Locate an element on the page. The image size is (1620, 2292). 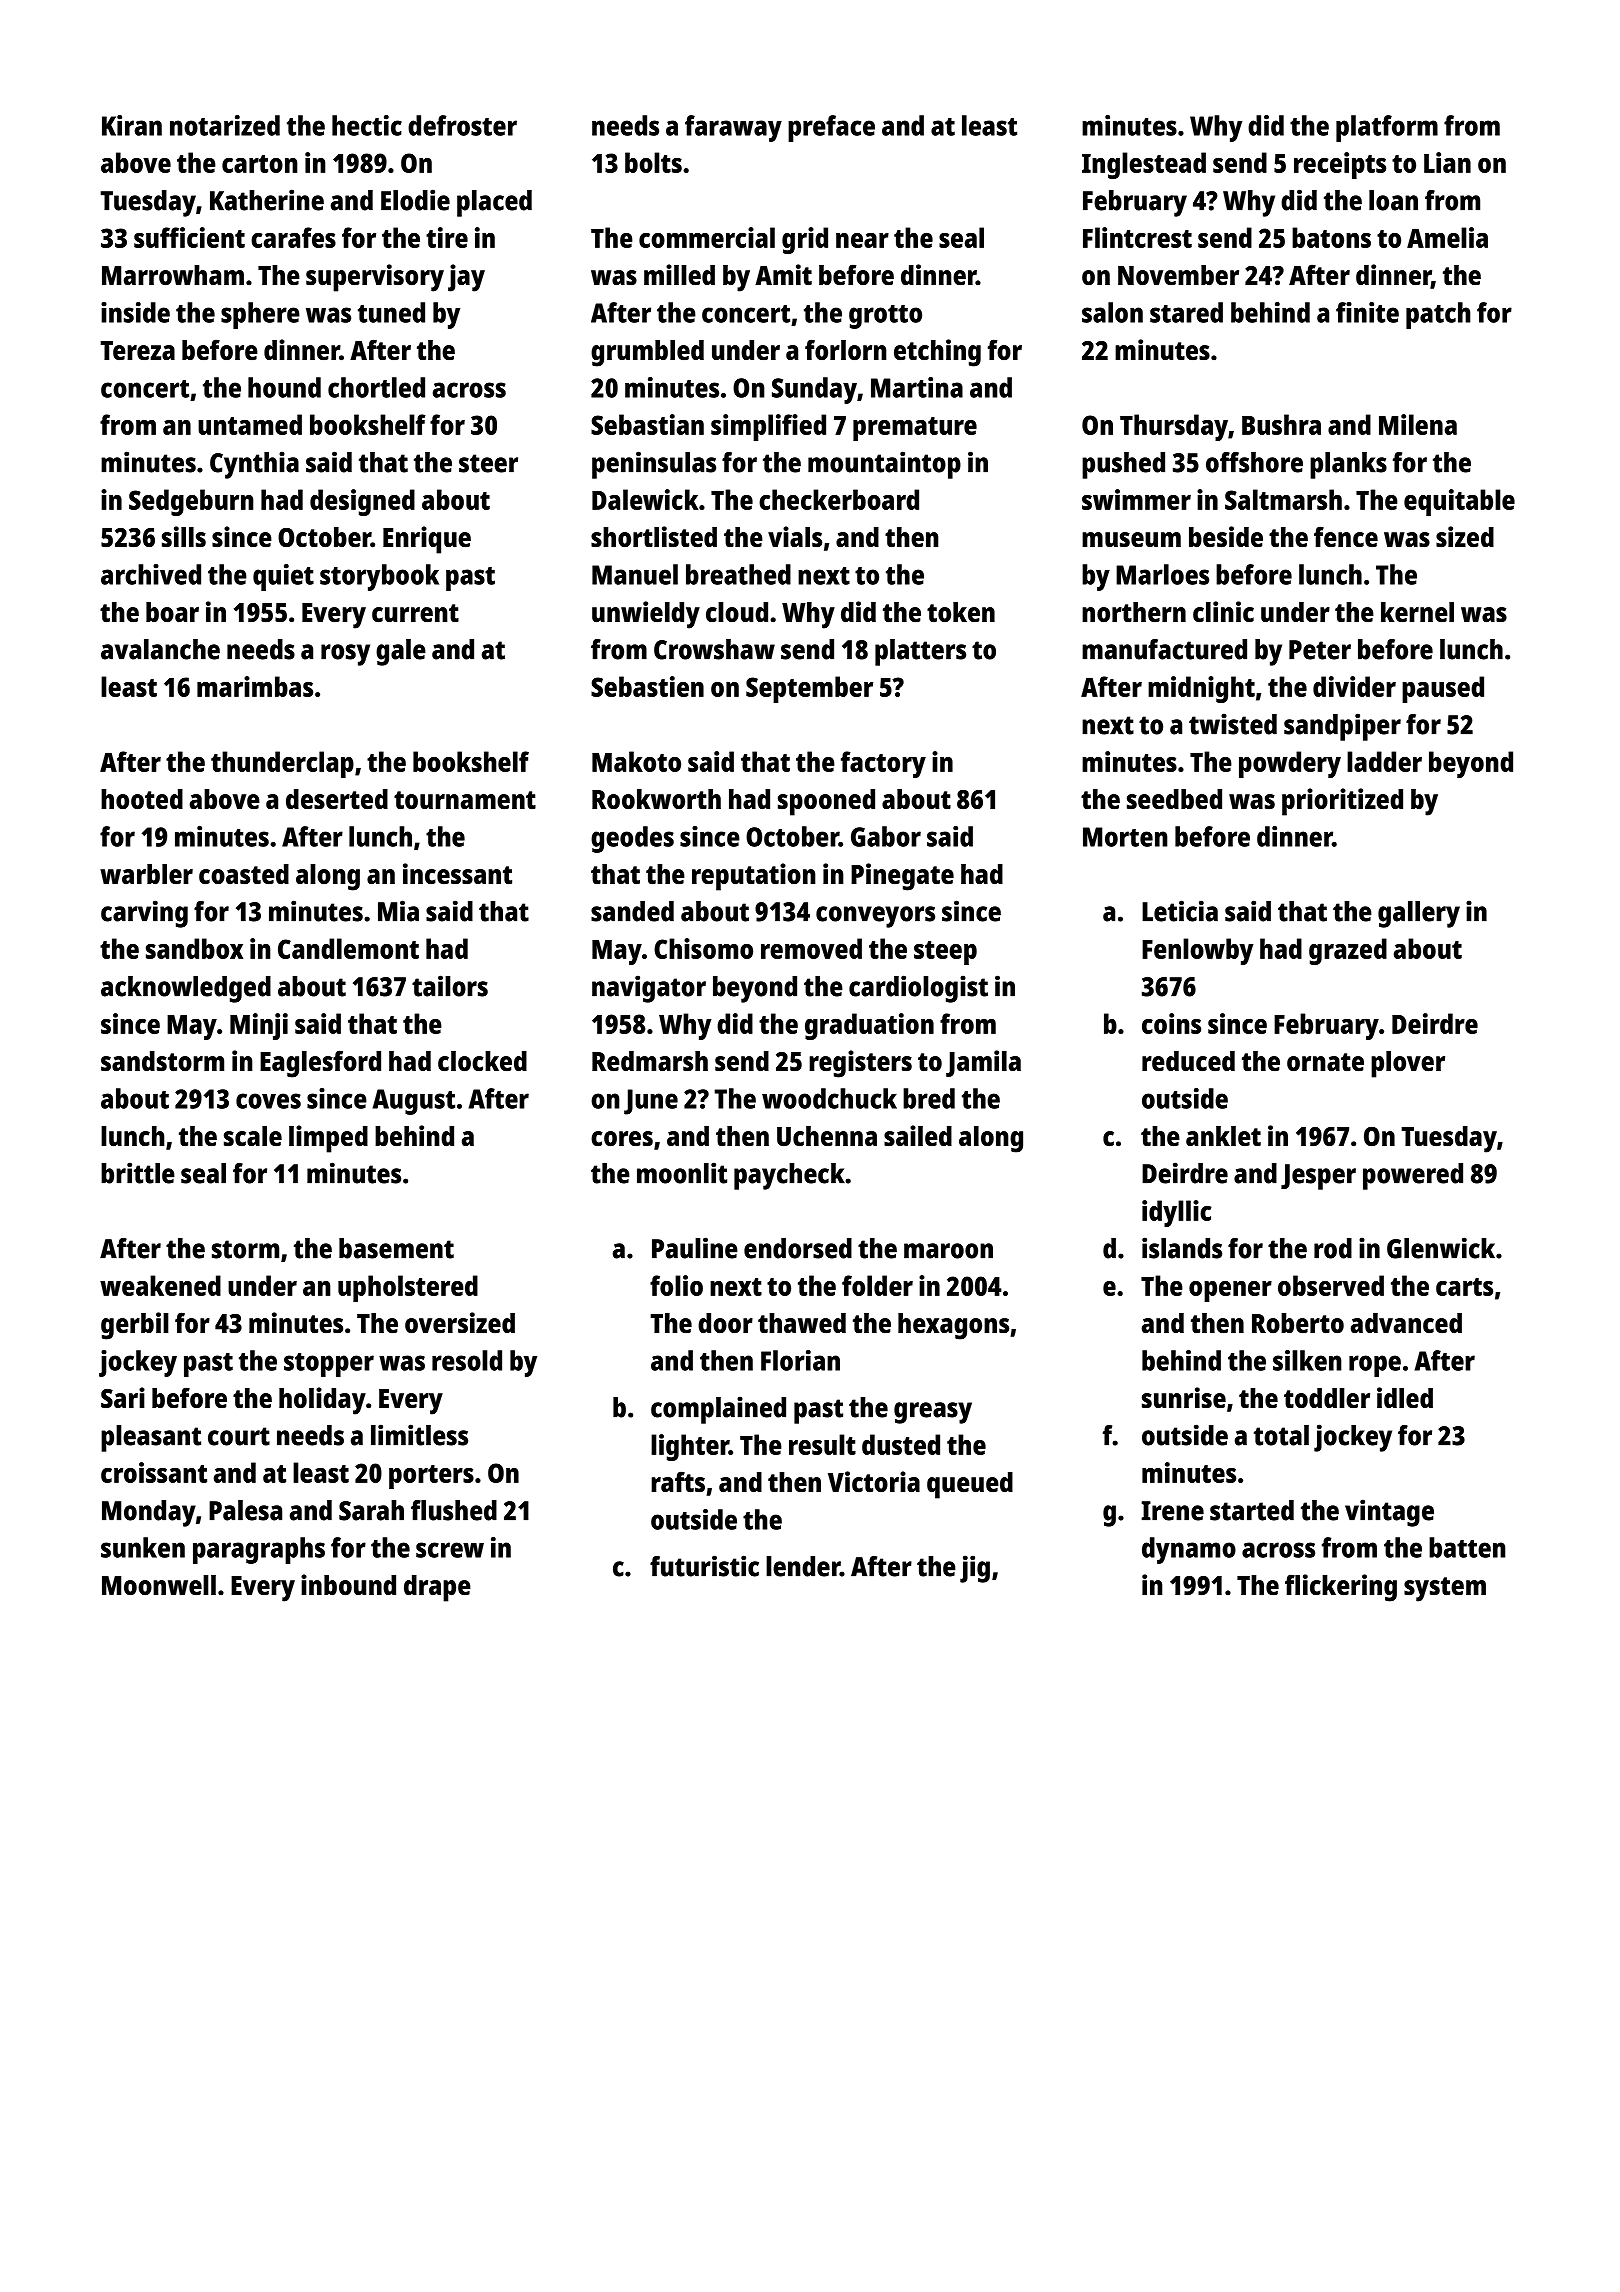
platform is located at coordinates (1387, 128).
